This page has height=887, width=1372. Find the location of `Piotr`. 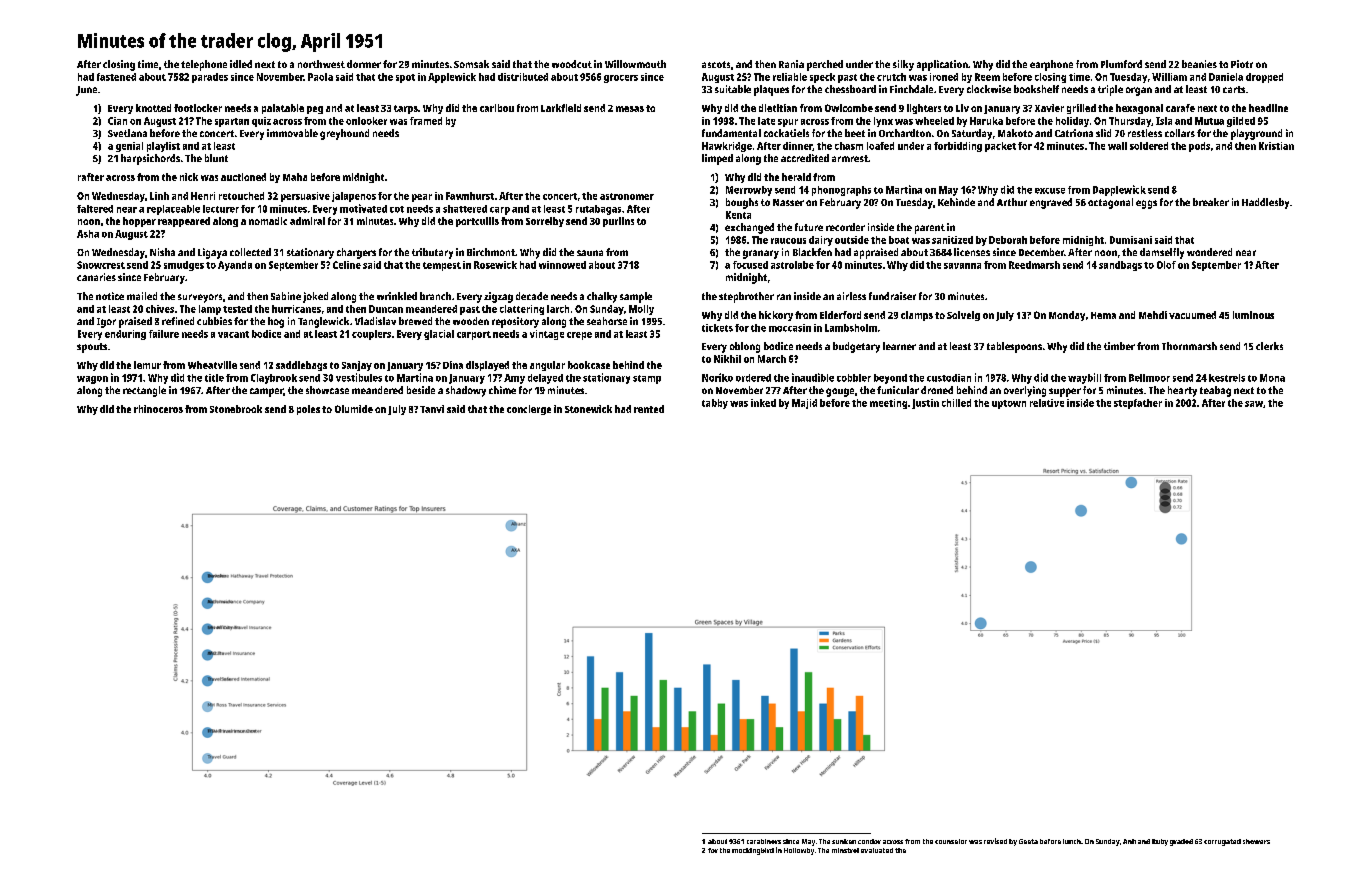

Piotr is located at coordinates (1242, 64).
